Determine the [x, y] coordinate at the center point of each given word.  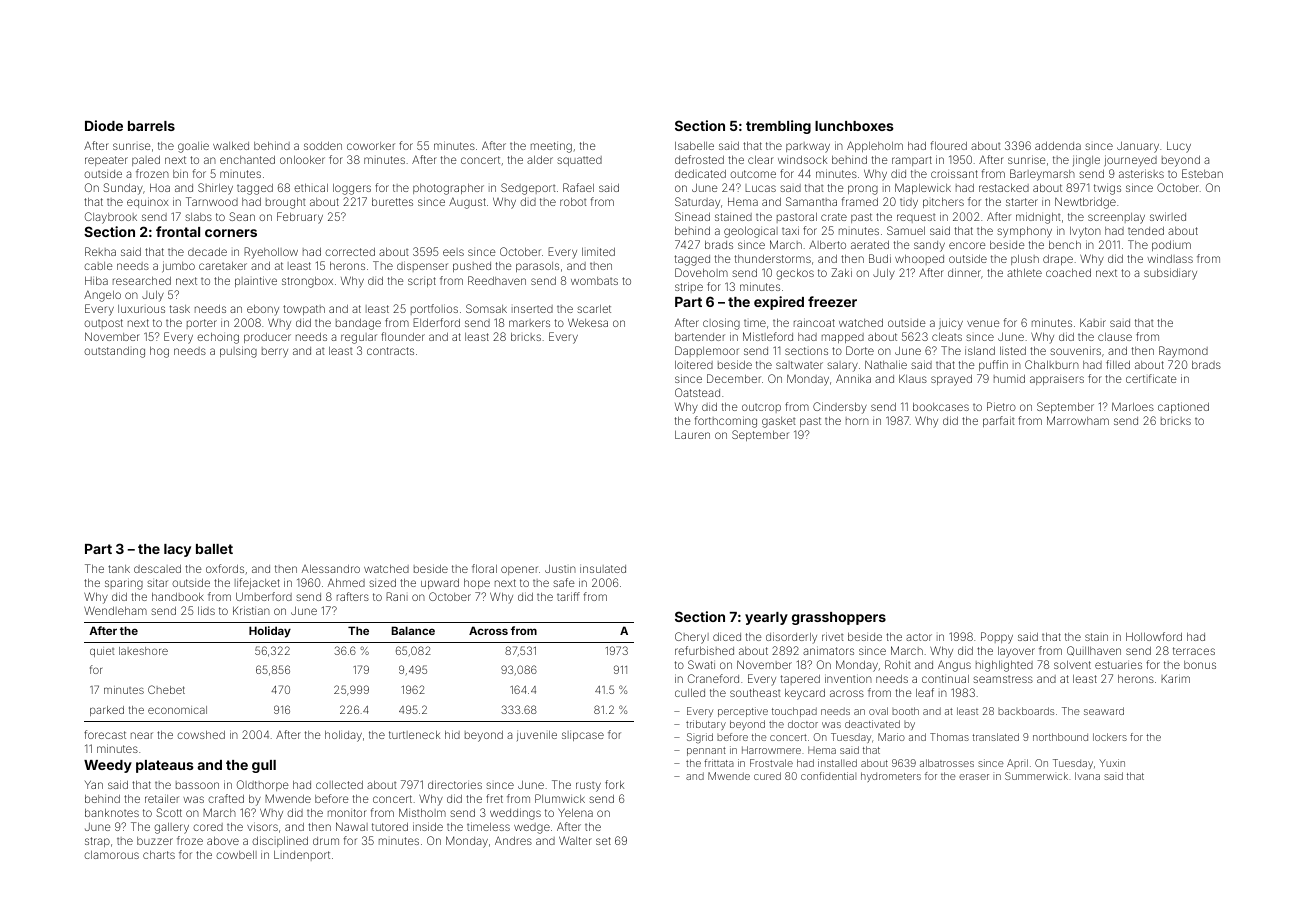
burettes [392, 202]
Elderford [436, 322]
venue [983, 323]
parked [107, 711]
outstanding [114, 352]
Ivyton [1085, 232]
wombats [594, 281]
